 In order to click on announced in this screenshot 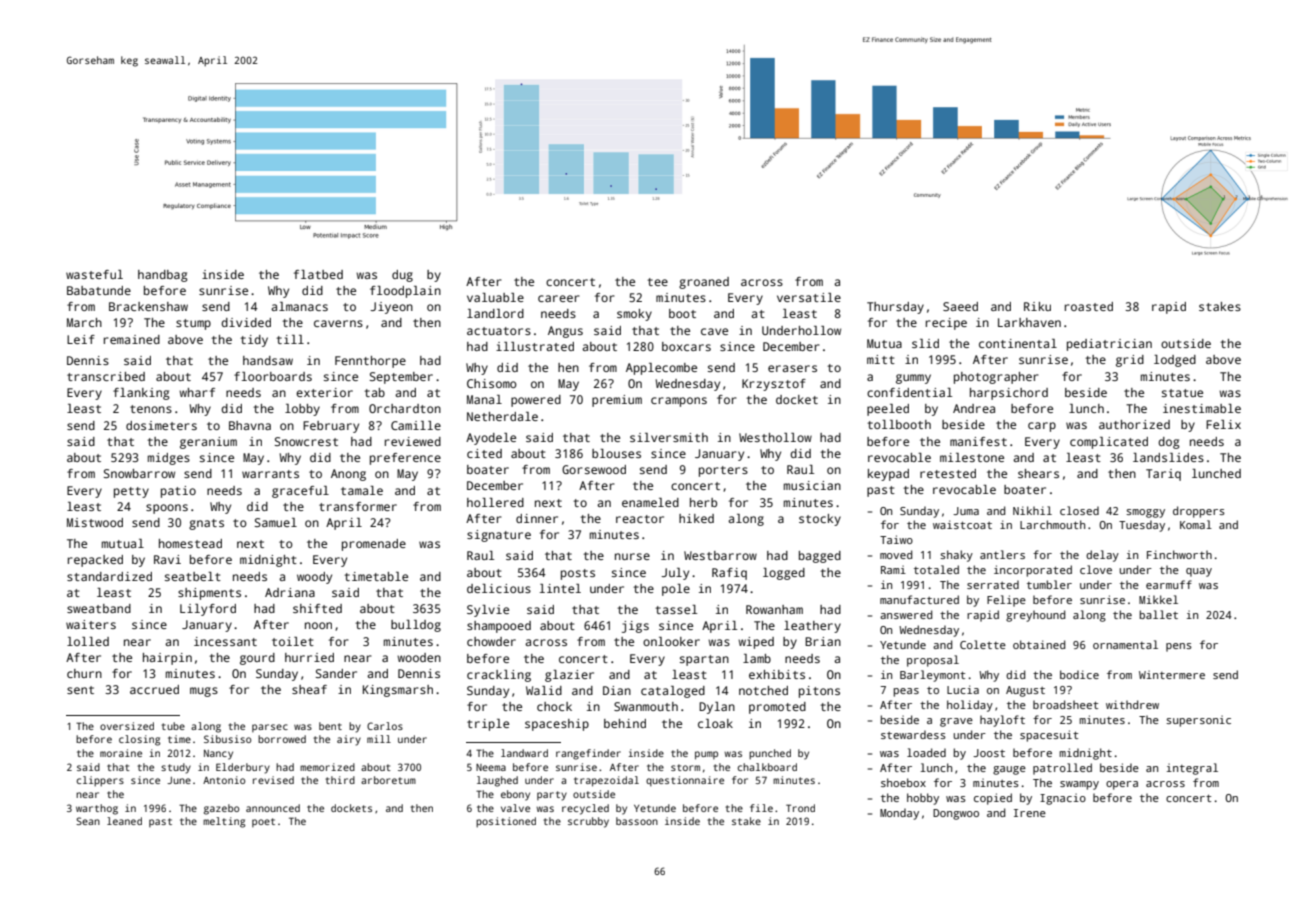, I will do `click(273, 808)`.
